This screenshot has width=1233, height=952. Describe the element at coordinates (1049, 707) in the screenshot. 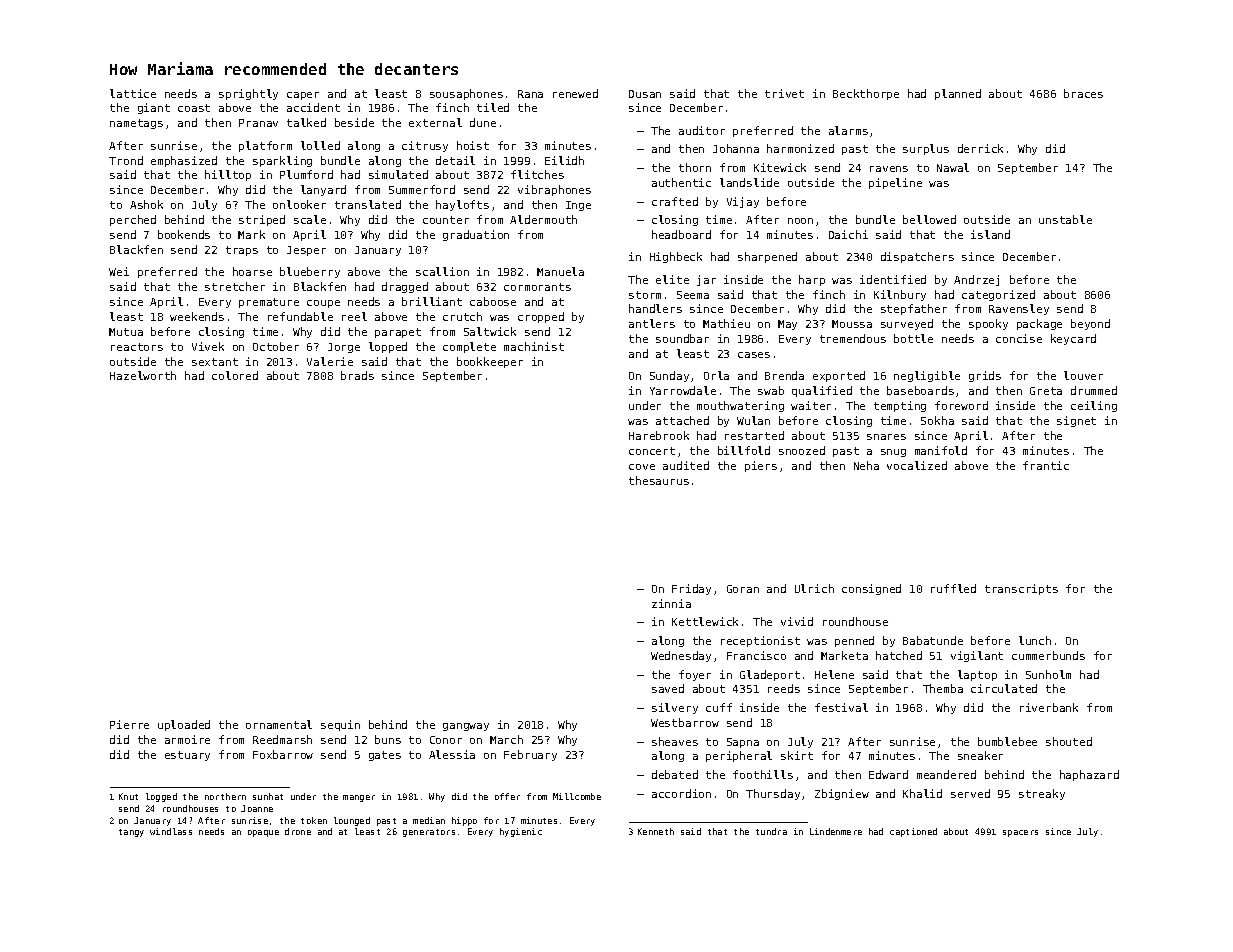

I see `riverbank` at that location.
